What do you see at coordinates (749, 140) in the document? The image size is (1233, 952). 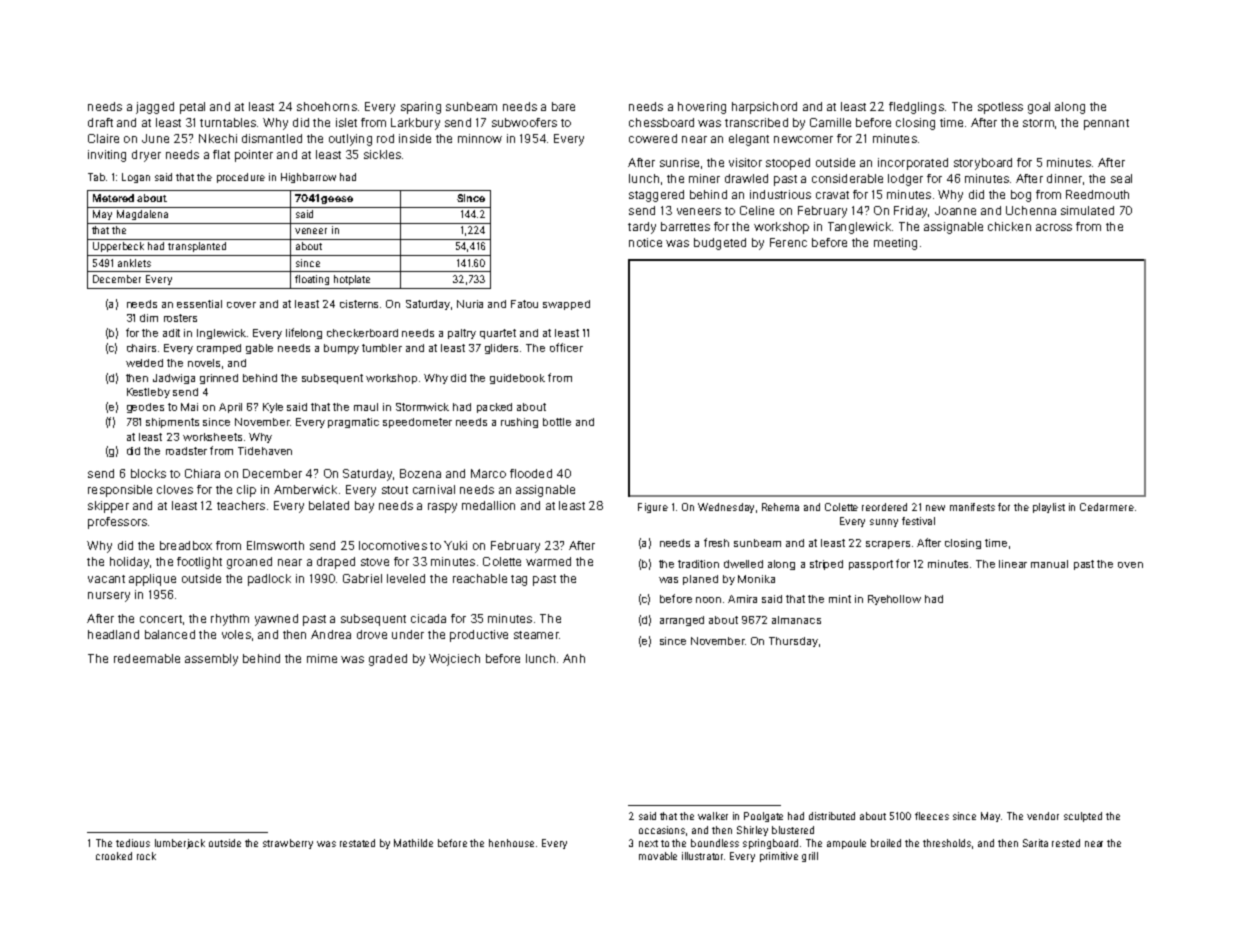 I see `elegant` at bounding box center [749, 140].
